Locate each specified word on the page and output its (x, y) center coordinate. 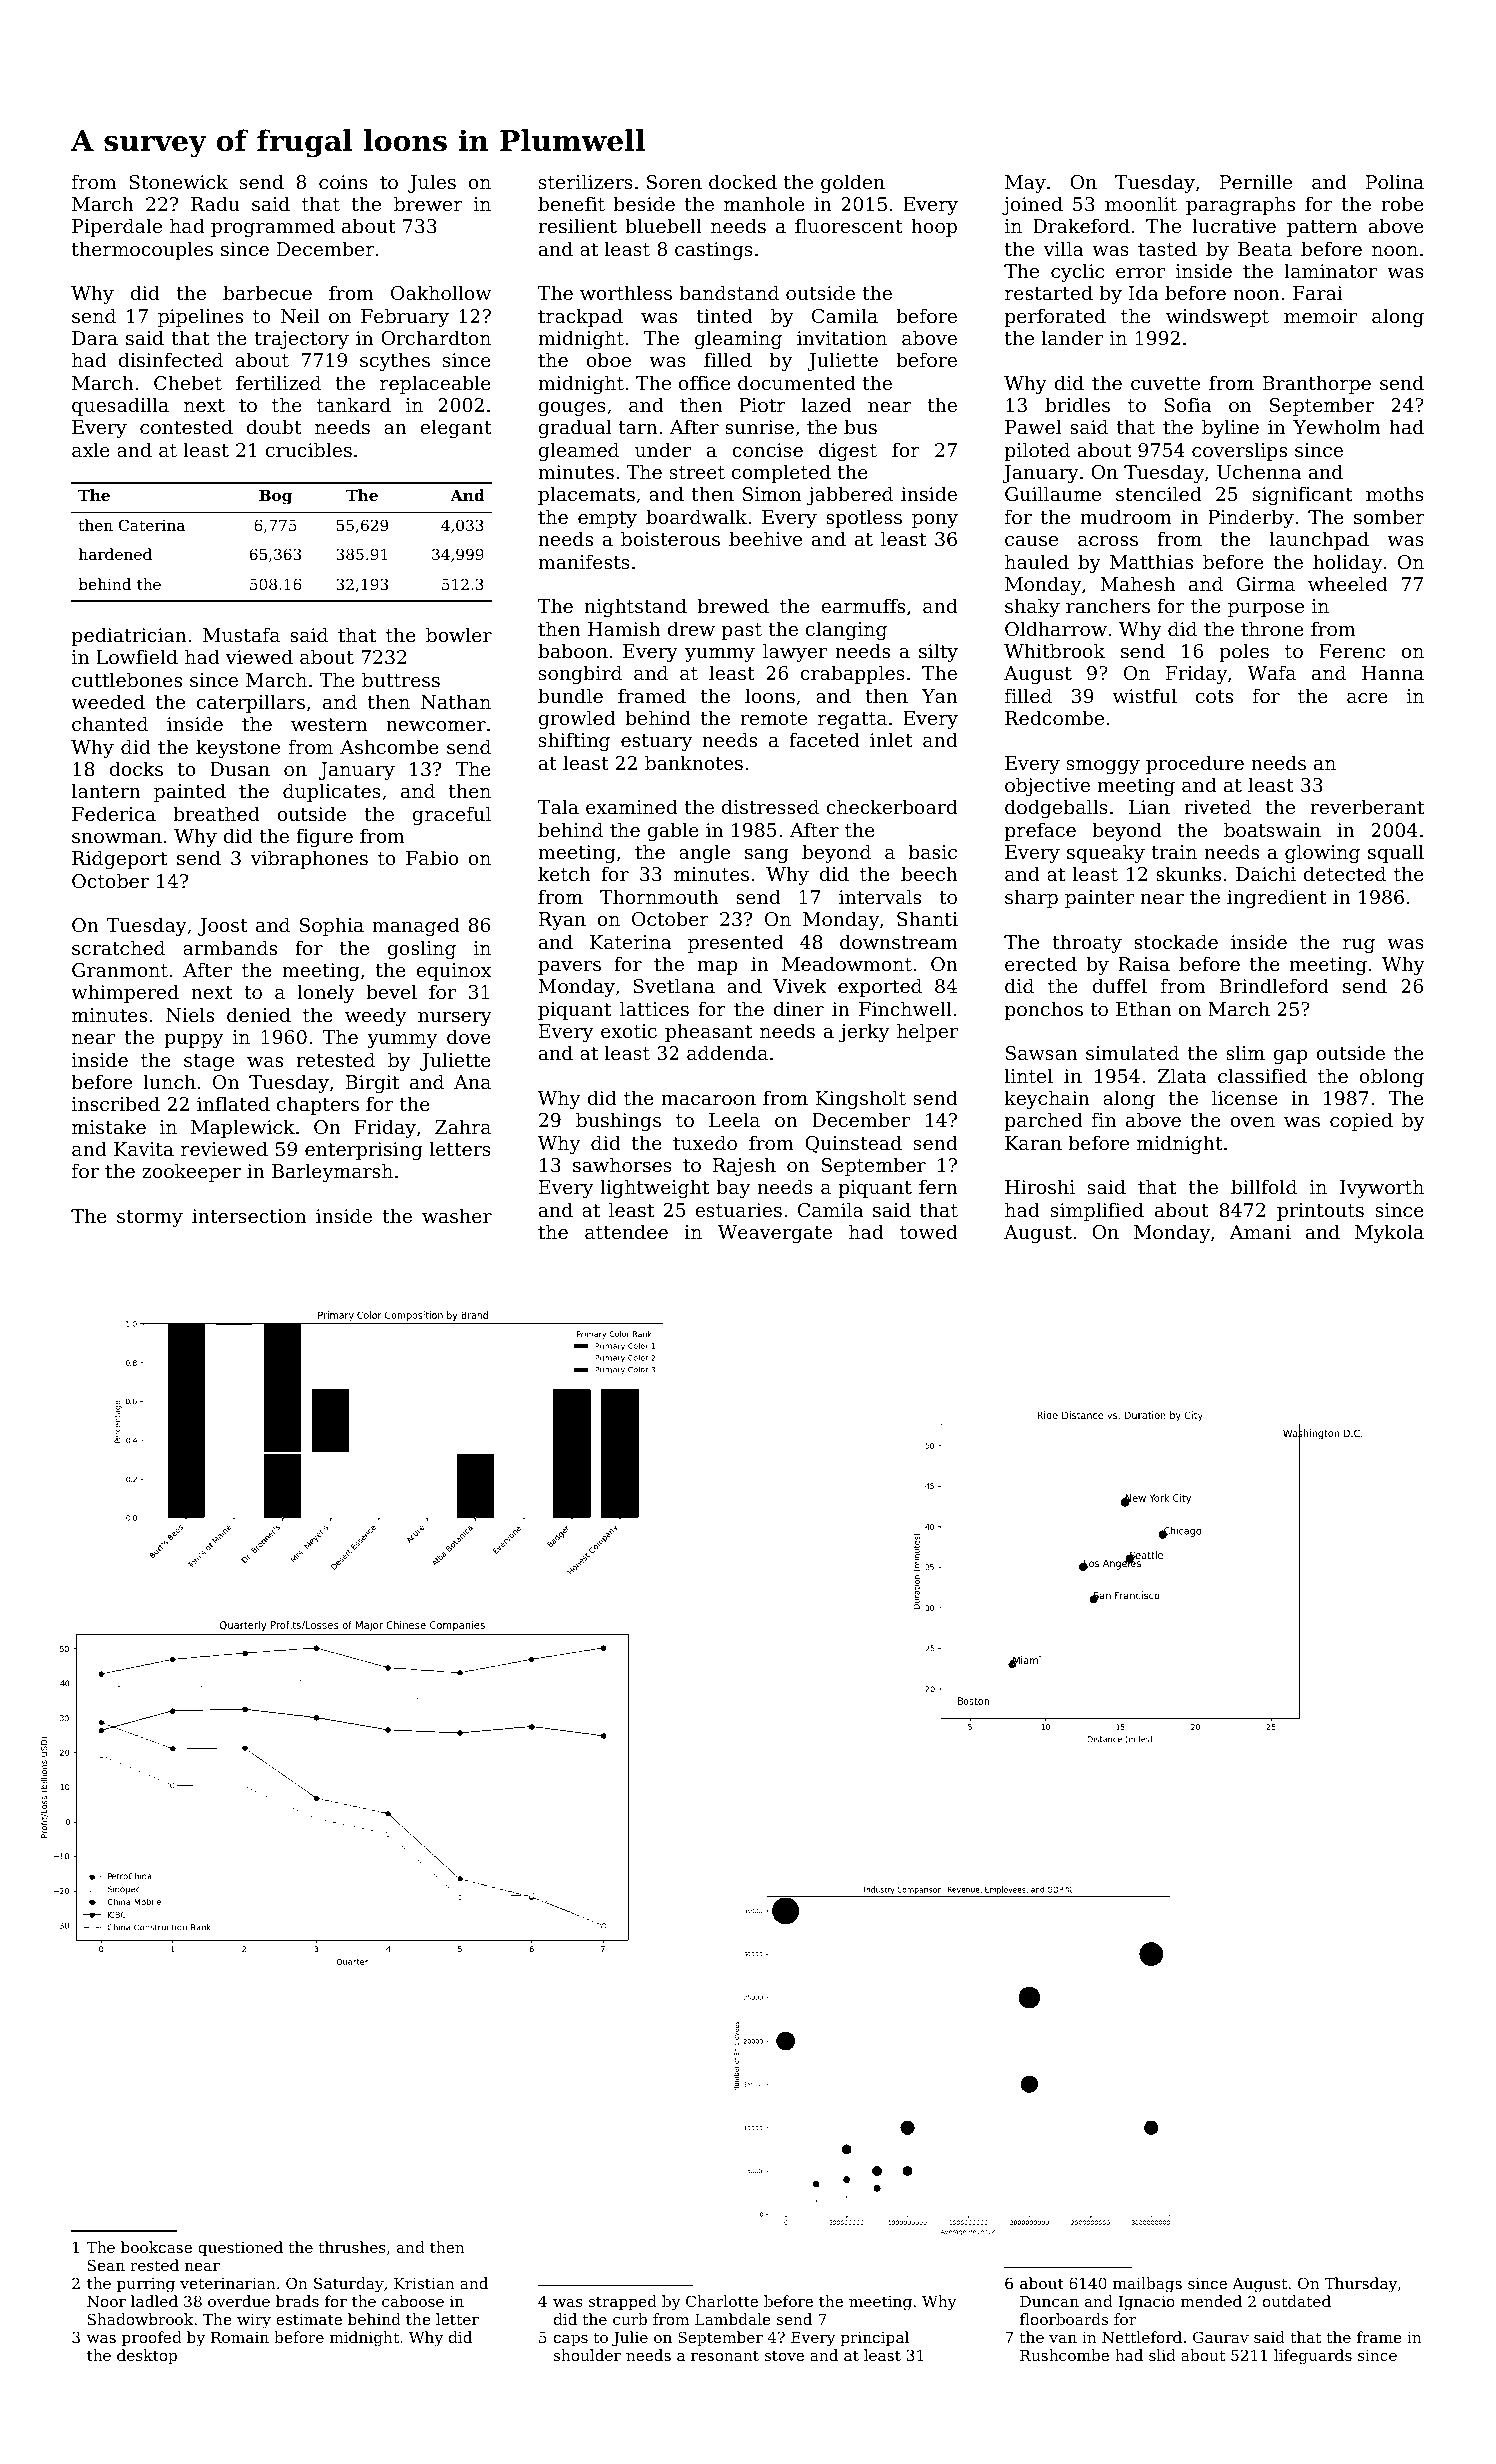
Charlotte (722, 2301)
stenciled (1159, 493)
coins (343, 182)
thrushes (352, 2247)
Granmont (120, 970)
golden (853, 183)
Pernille (1256, 181)
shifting (574, 741)
